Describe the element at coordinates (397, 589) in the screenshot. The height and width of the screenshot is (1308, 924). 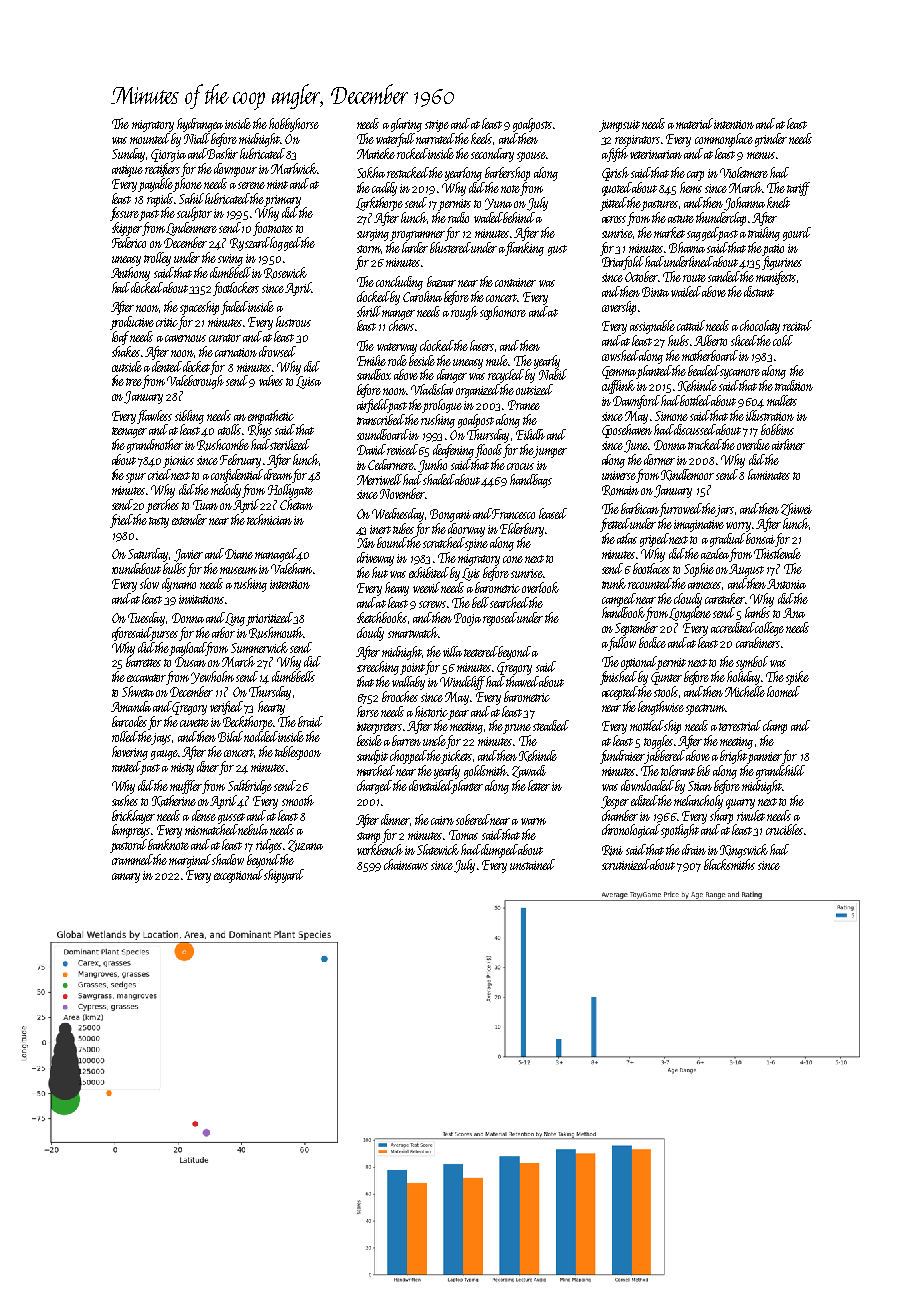
I see `heavy` at that location.
